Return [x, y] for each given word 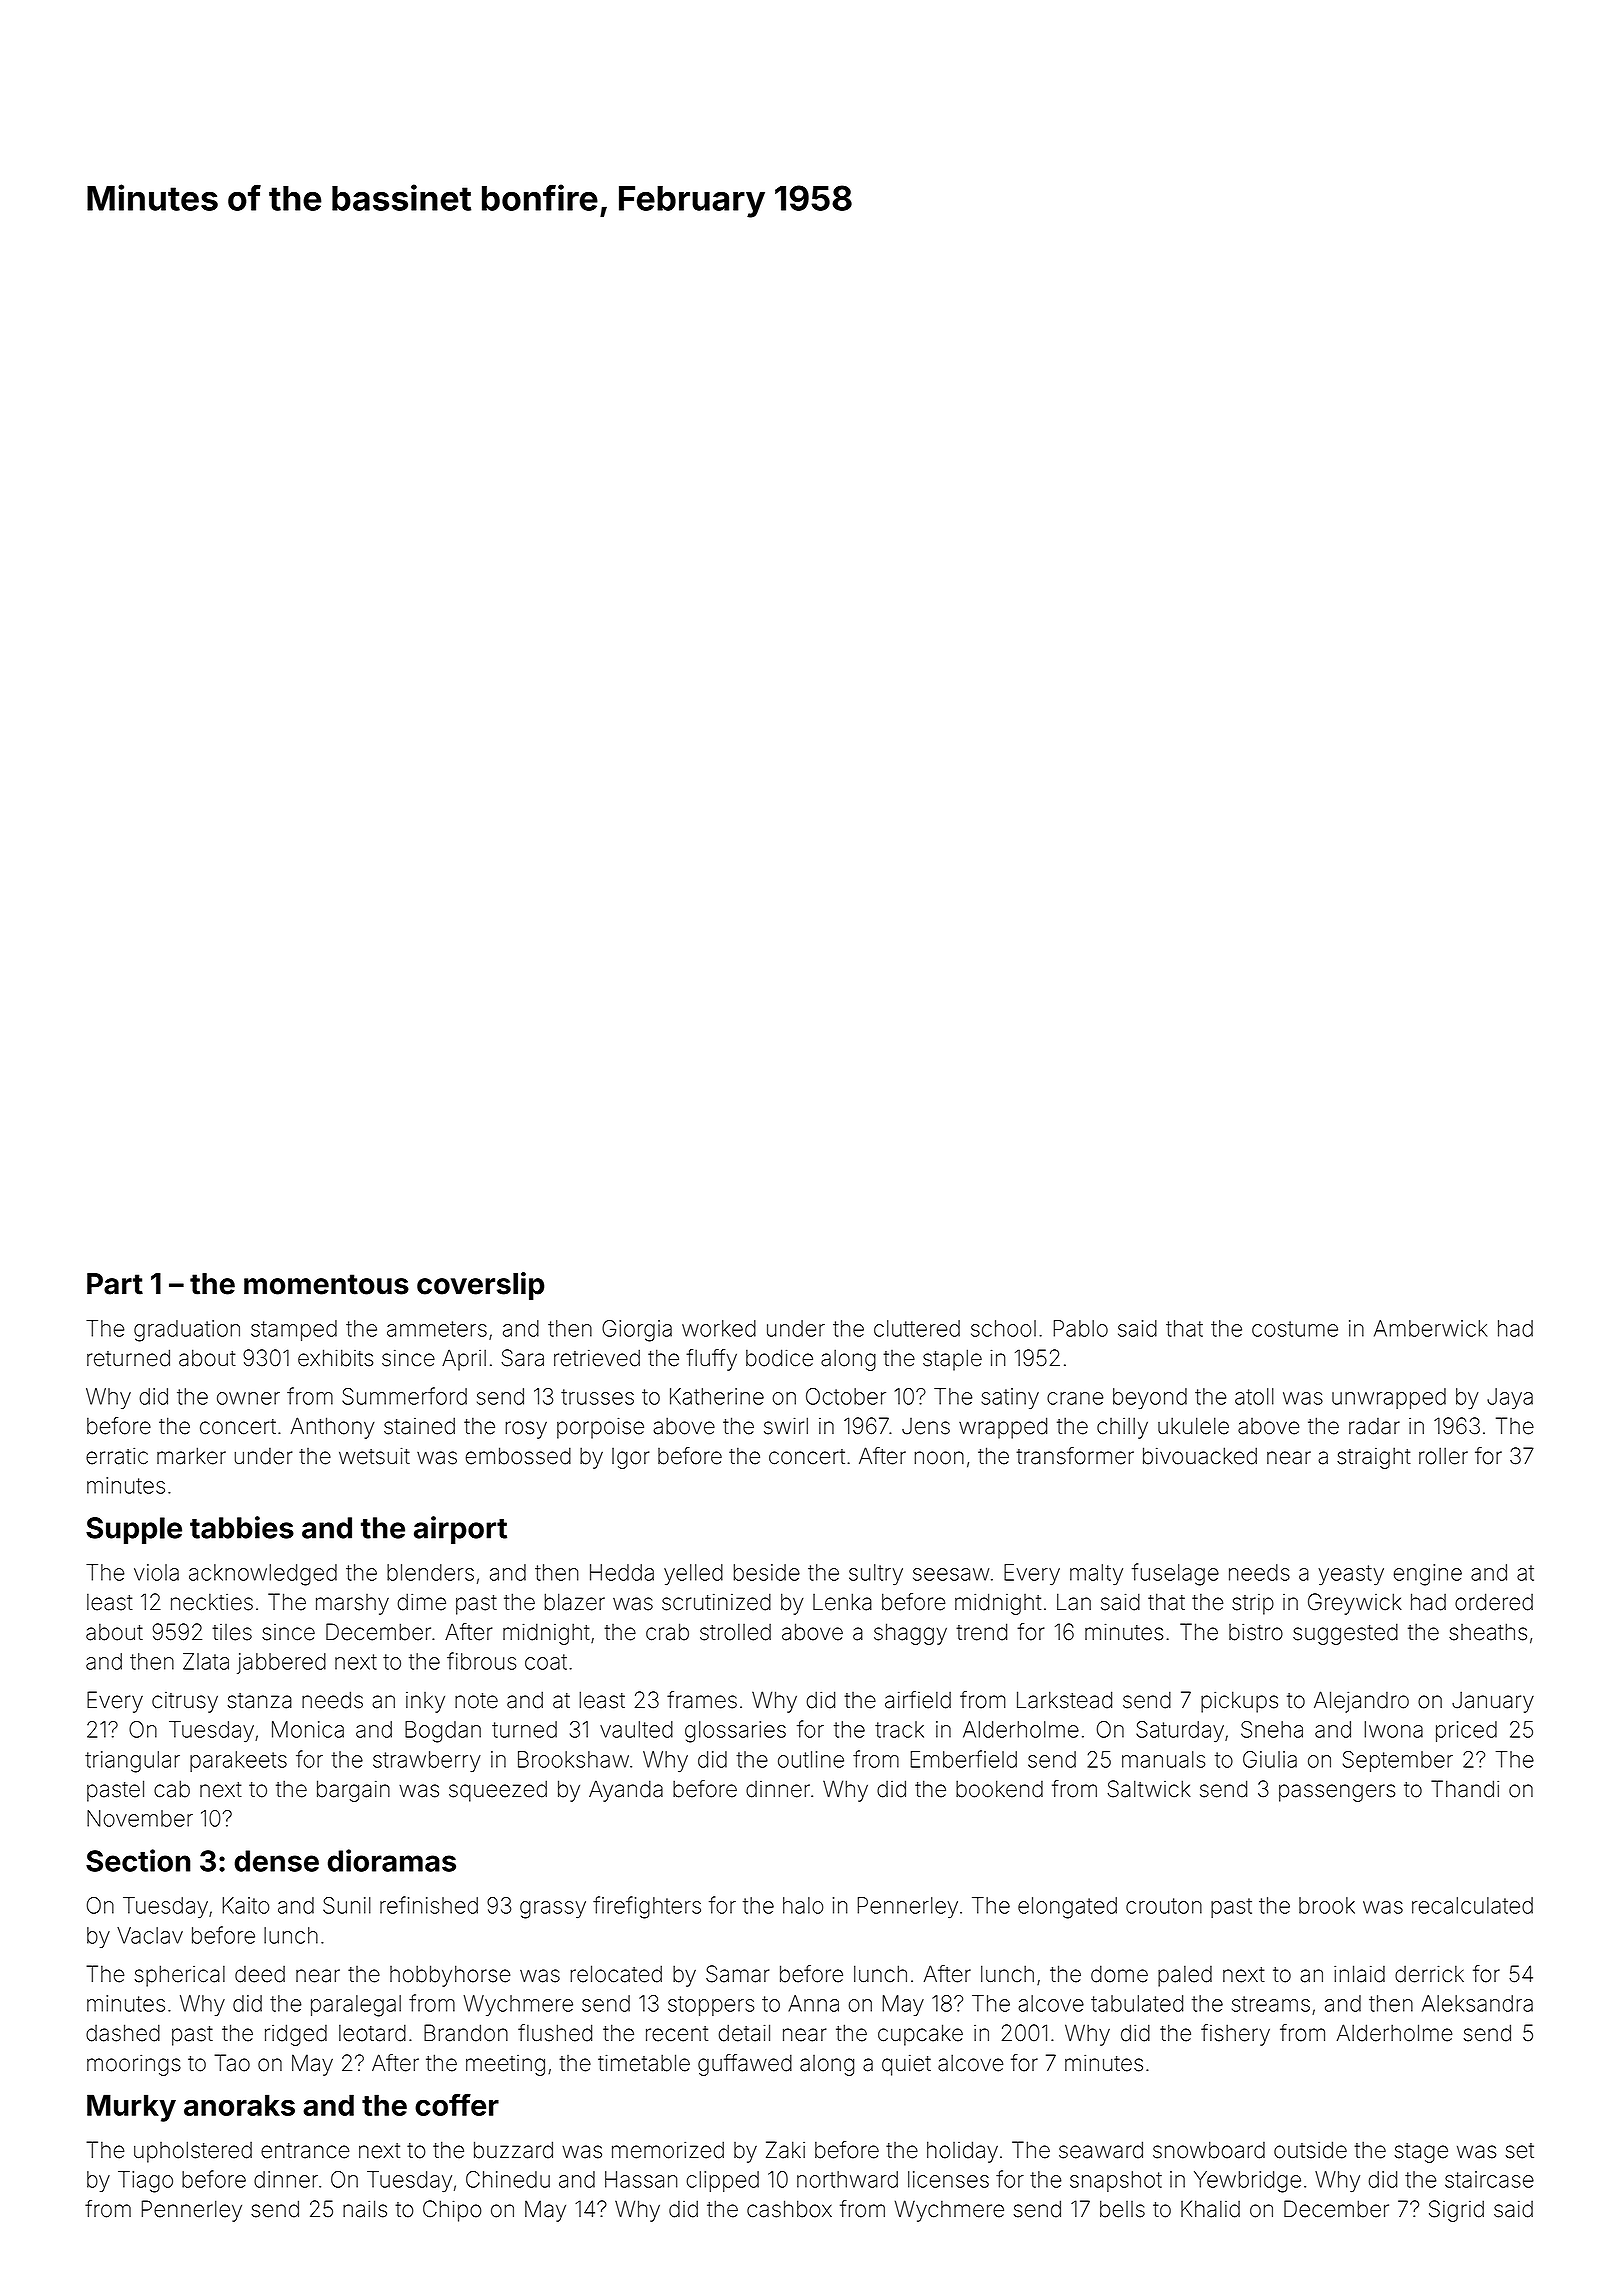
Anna [813, 2003]
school [1003, 1328]
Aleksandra [1477, 2003]
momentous [326, 1284]
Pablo [1080, 1328]
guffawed [745, 2065]
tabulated [1137, 2003]
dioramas [392, 1860]
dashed [123, 2033]
